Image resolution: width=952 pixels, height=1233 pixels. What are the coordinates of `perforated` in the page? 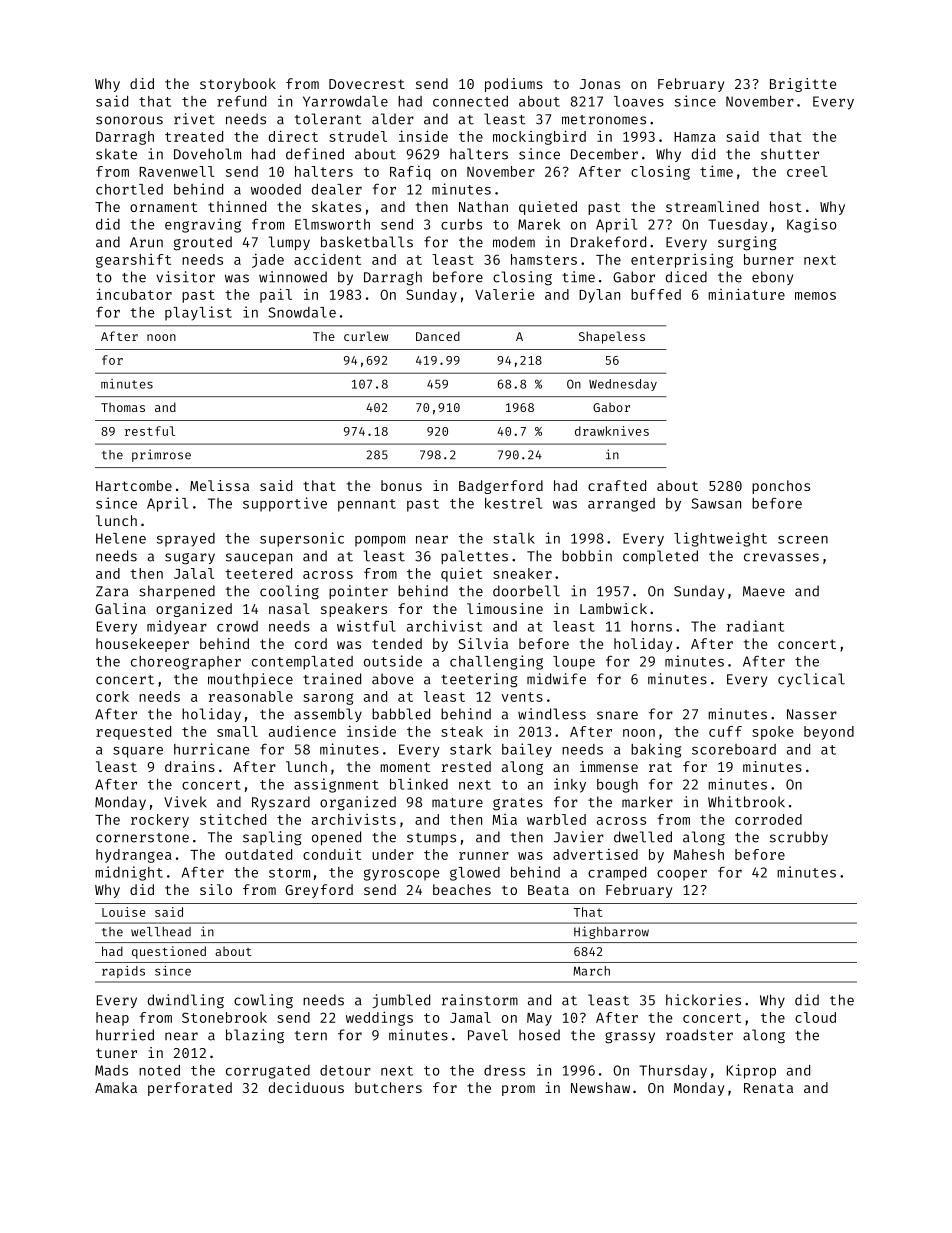 It's located at (190, 1089).
